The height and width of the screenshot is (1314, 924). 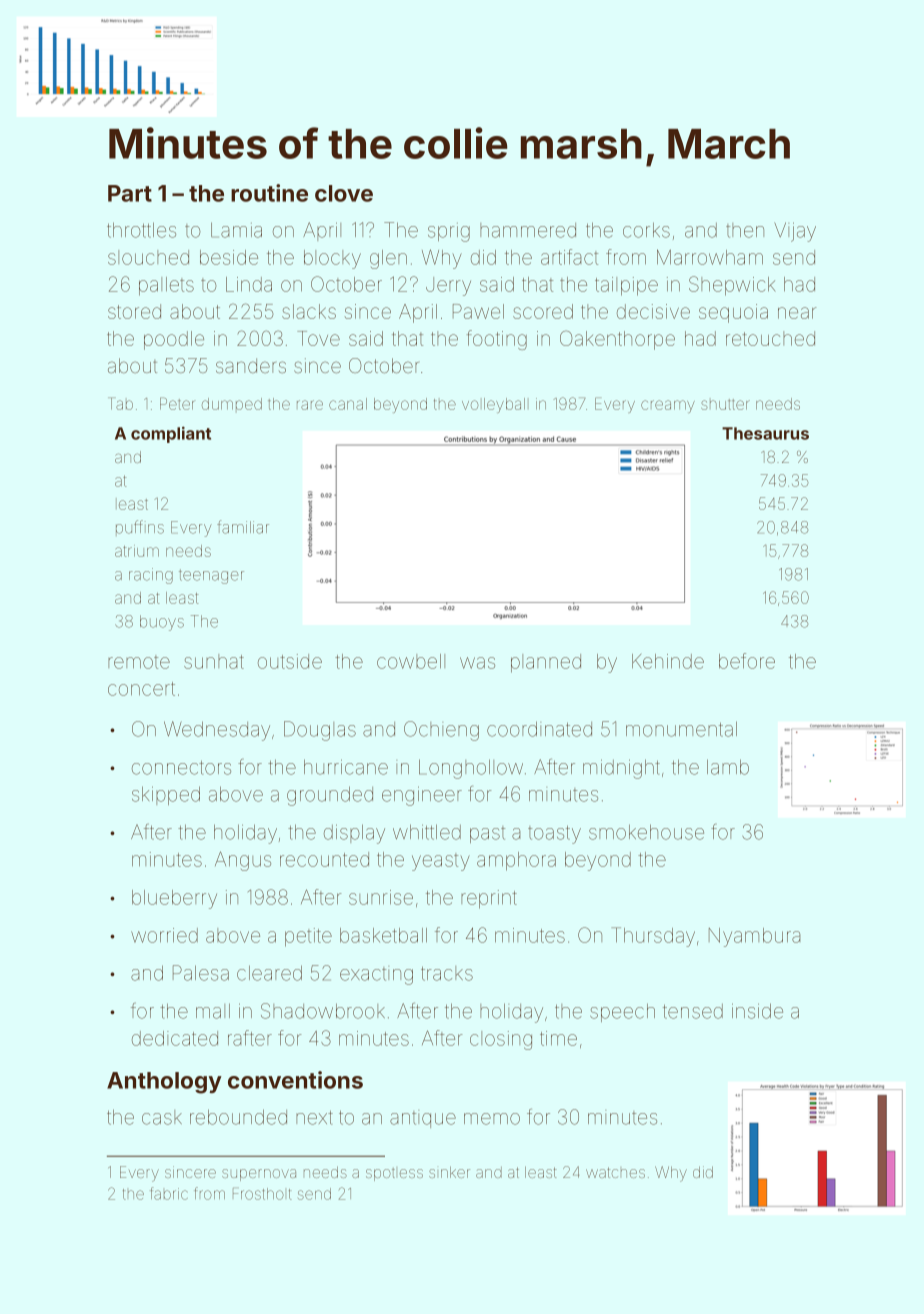 I want to click on Kehinde, so click(x=668, y=661).
